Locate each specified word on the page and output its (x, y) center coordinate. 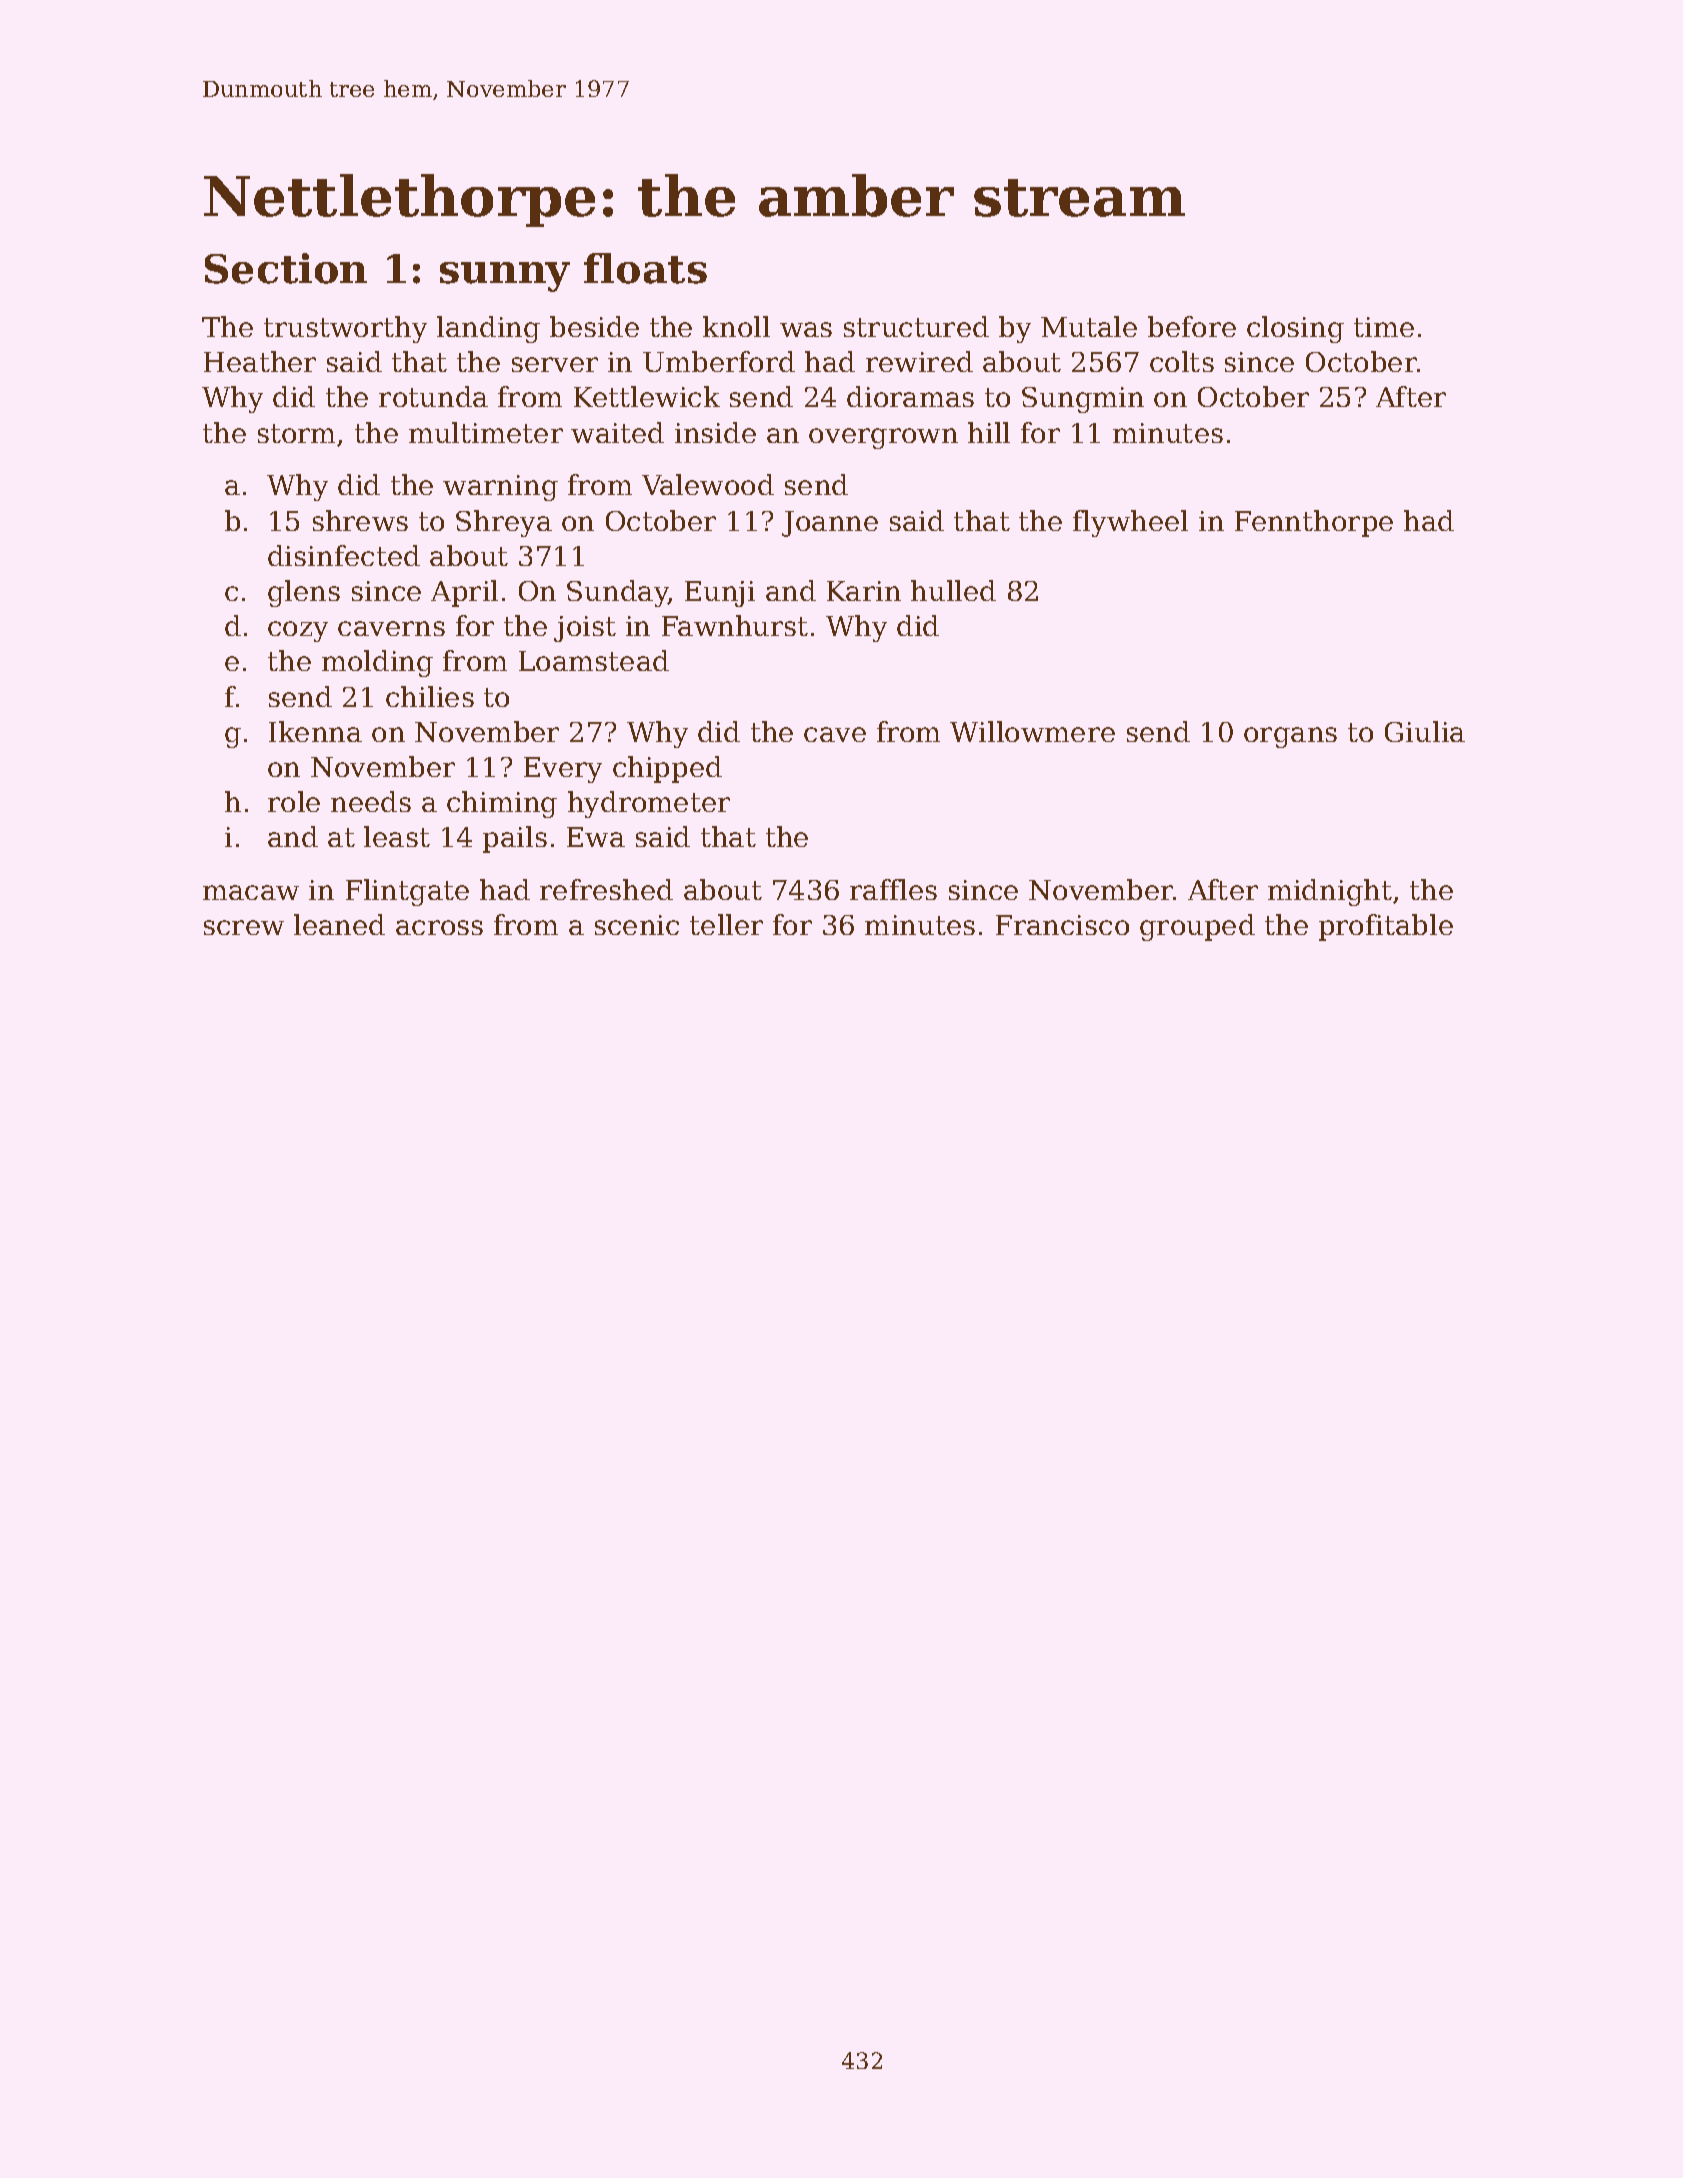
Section (286, 268)
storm (296, 433)
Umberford (719, 361)
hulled (953, 590)
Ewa (596, 837)
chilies (430, 696)
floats (645, 268)
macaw (251, 892)
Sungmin (1083, 400)
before (1192, 326)
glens (304, 593)
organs (1290, 737)
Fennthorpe (1314, 523)
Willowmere (1032, 731)
